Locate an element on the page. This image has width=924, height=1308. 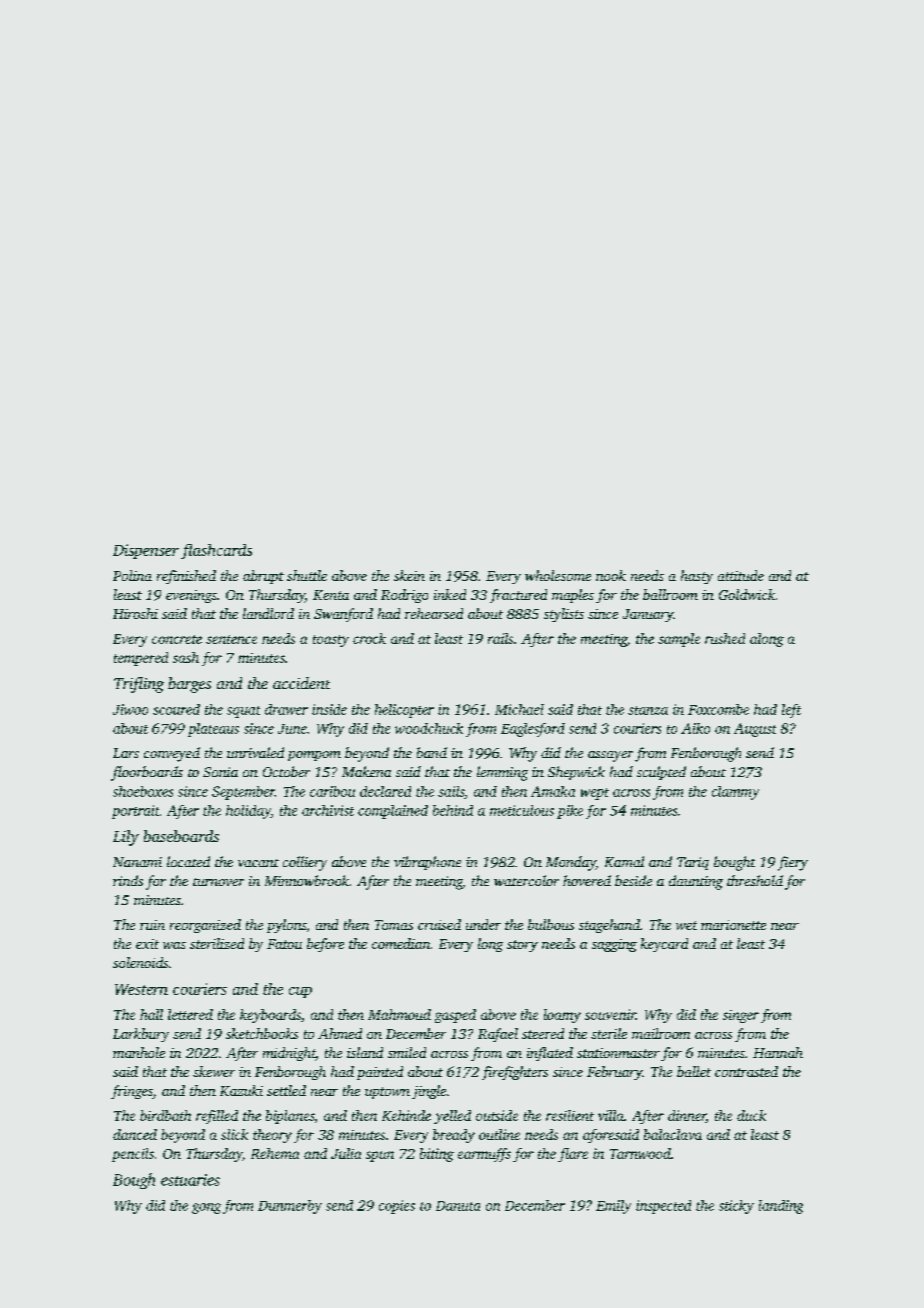
skein is located at coordinates (409, 575).
